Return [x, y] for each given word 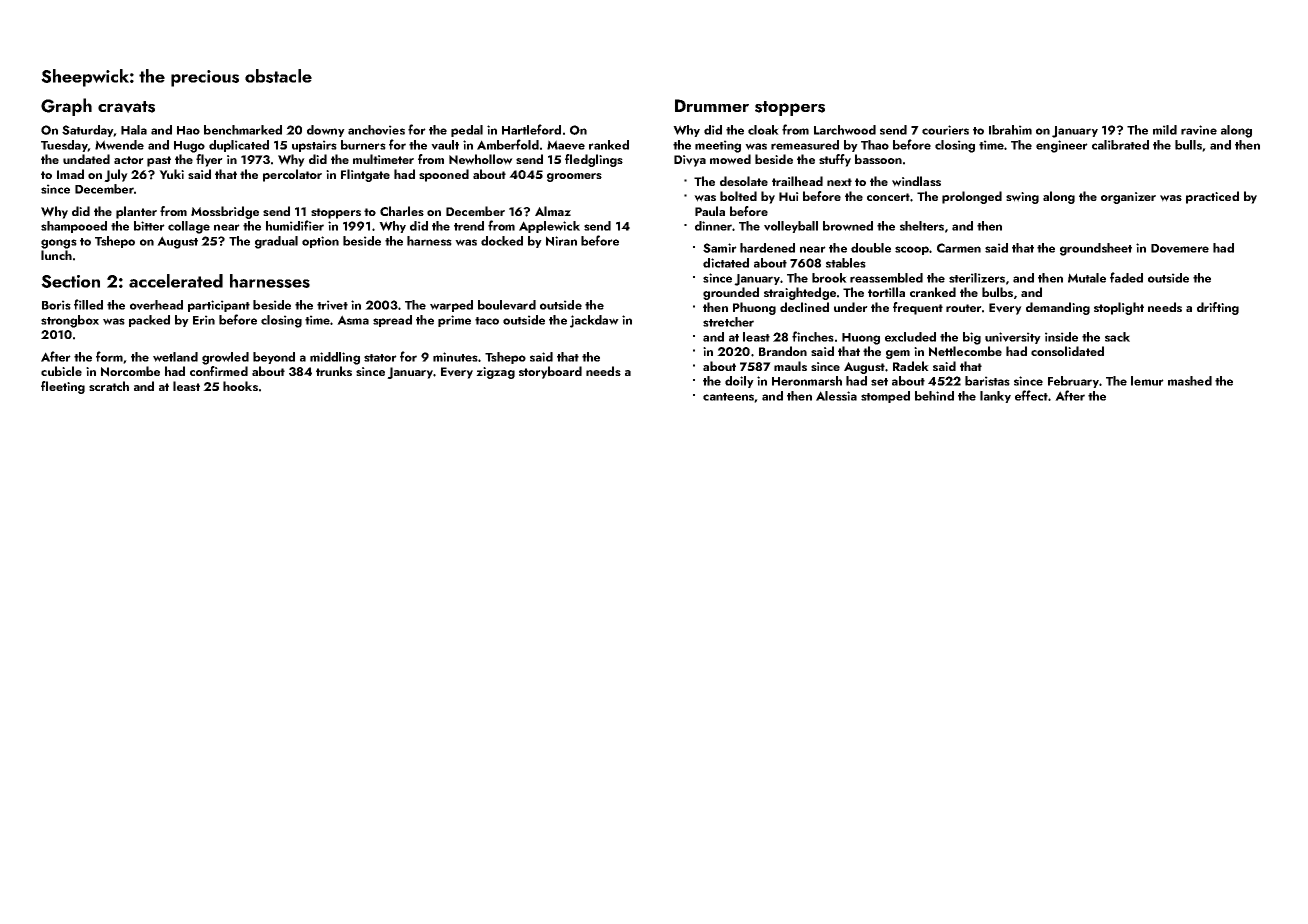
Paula [710, 211]
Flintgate [365, 175]
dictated [726, 263]
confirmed [219, 371]
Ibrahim [1010, 130]
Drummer [712, 105]
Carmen [959, 248]
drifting [1218, 308]
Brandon [783, 351]
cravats [126, 107]
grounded [731, 293]
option [320, 242]
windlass [916, 181]
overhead [156, 305]
